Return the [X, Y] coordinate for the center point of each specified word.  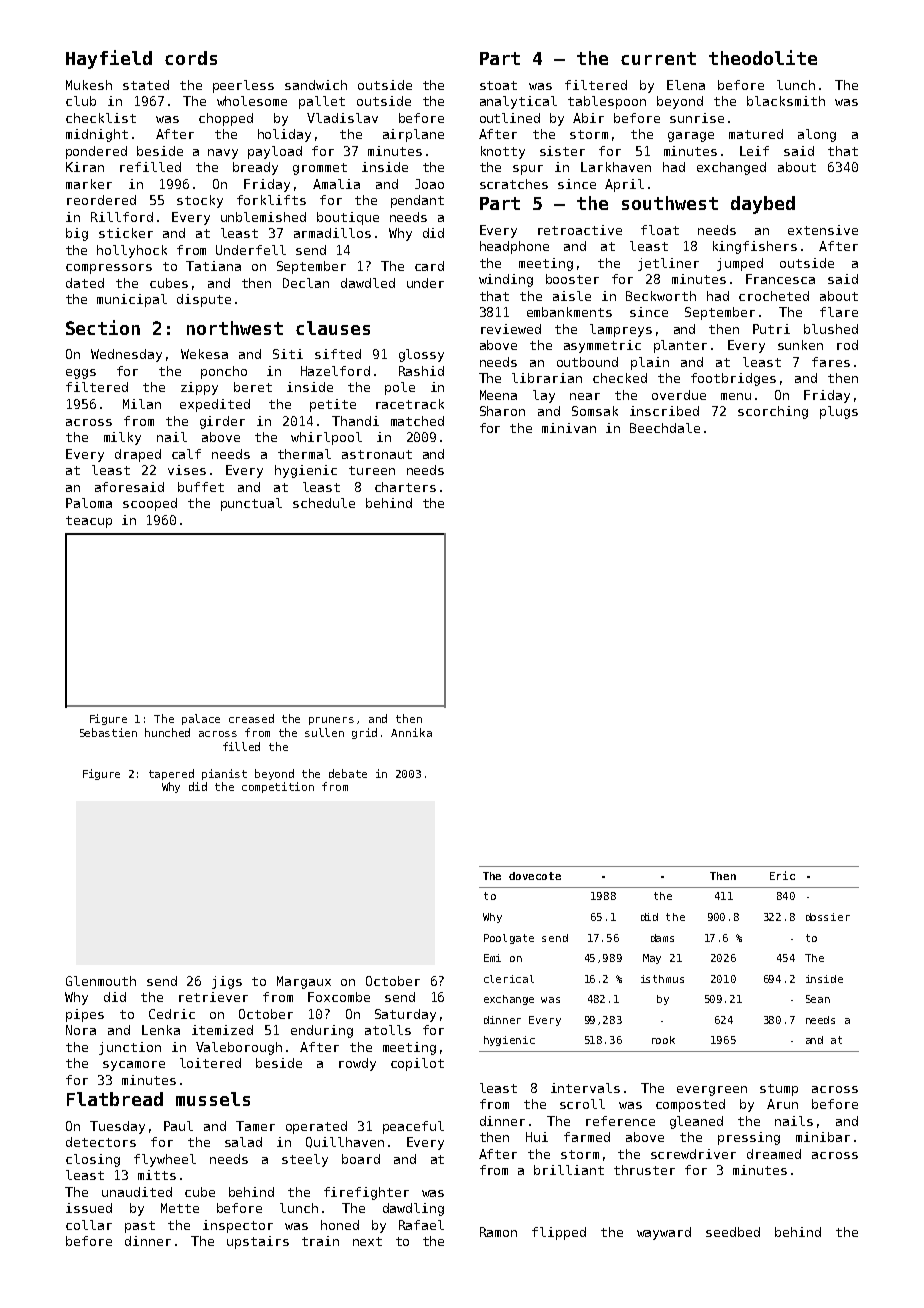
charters [405, 487]
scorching [773, 412]
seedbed [733, 1232]
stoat [498, 85]
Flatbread [115, 1099]
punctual [251, 504]
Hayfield [109, 59]
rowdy [357, 1064]
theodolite [763, 57]
